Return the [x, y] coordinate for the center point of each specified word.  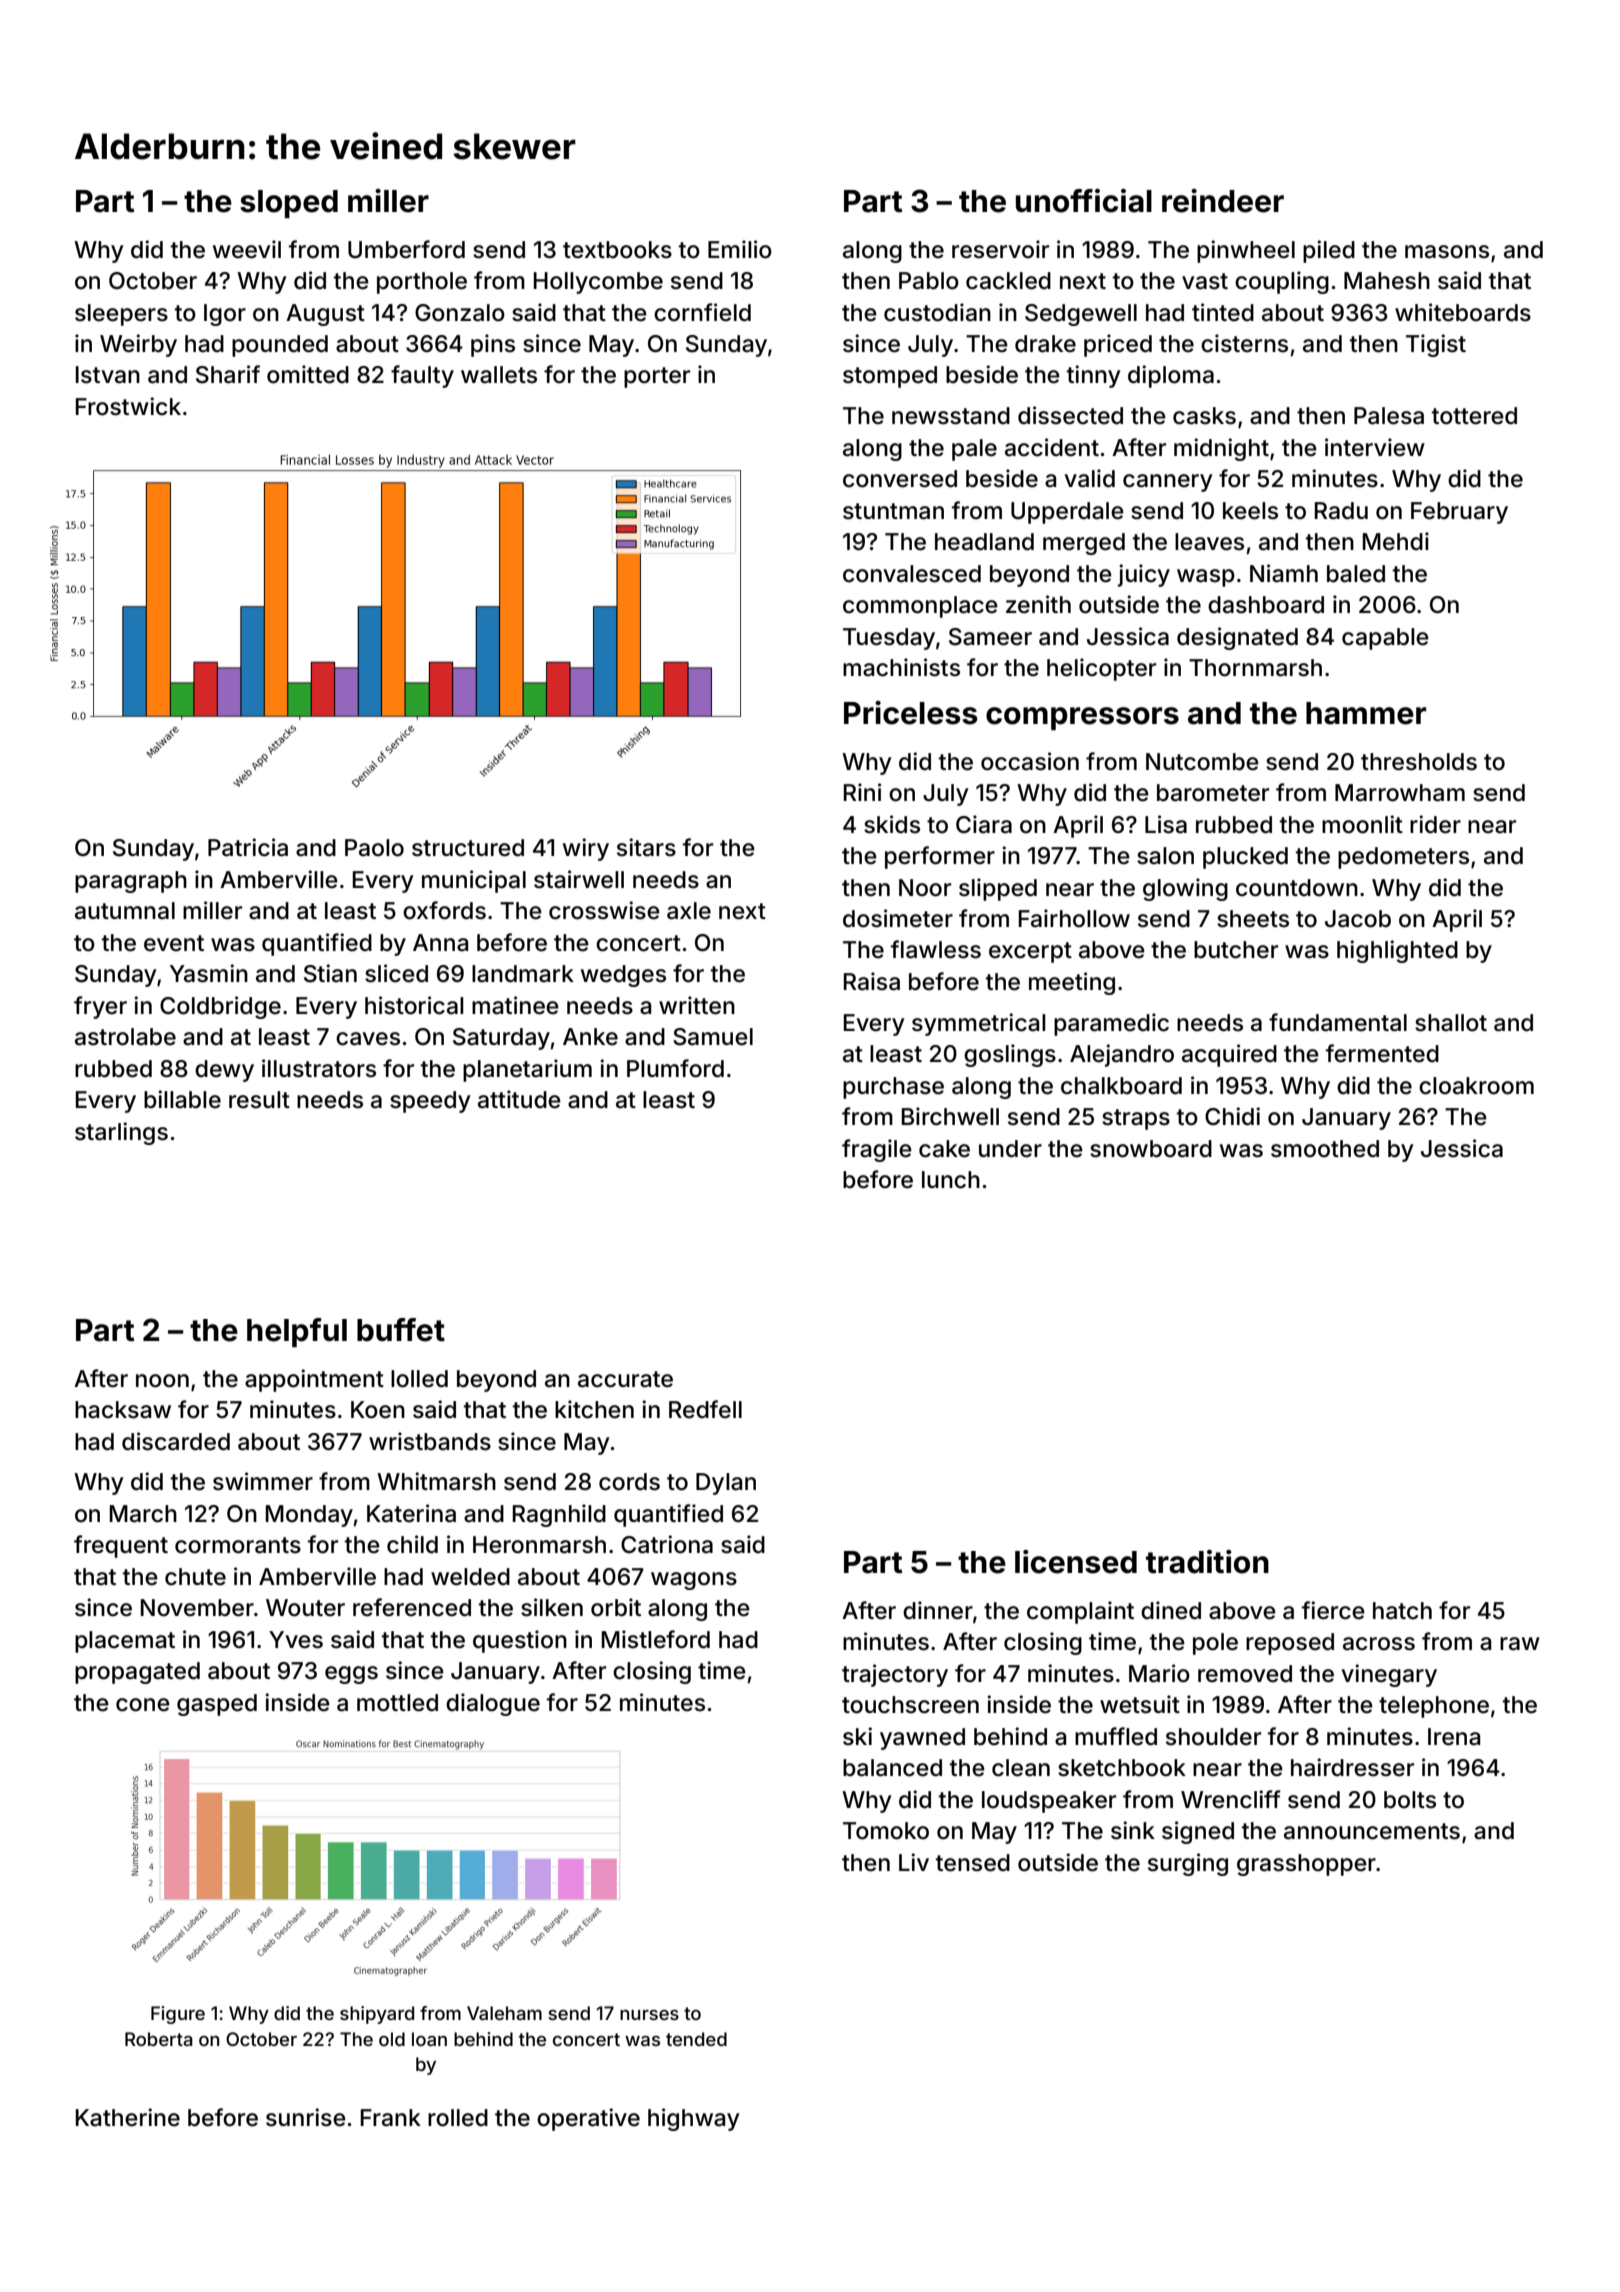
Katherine [128, 2117]
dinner [938, 1610]
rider [1435, 824]
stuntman [893, 511]
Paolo [374, 848]
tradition [1207, 1562]
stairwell [579, 879]
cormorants [238, 1545]
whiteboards [1463, 312]
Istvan [108, 375]
